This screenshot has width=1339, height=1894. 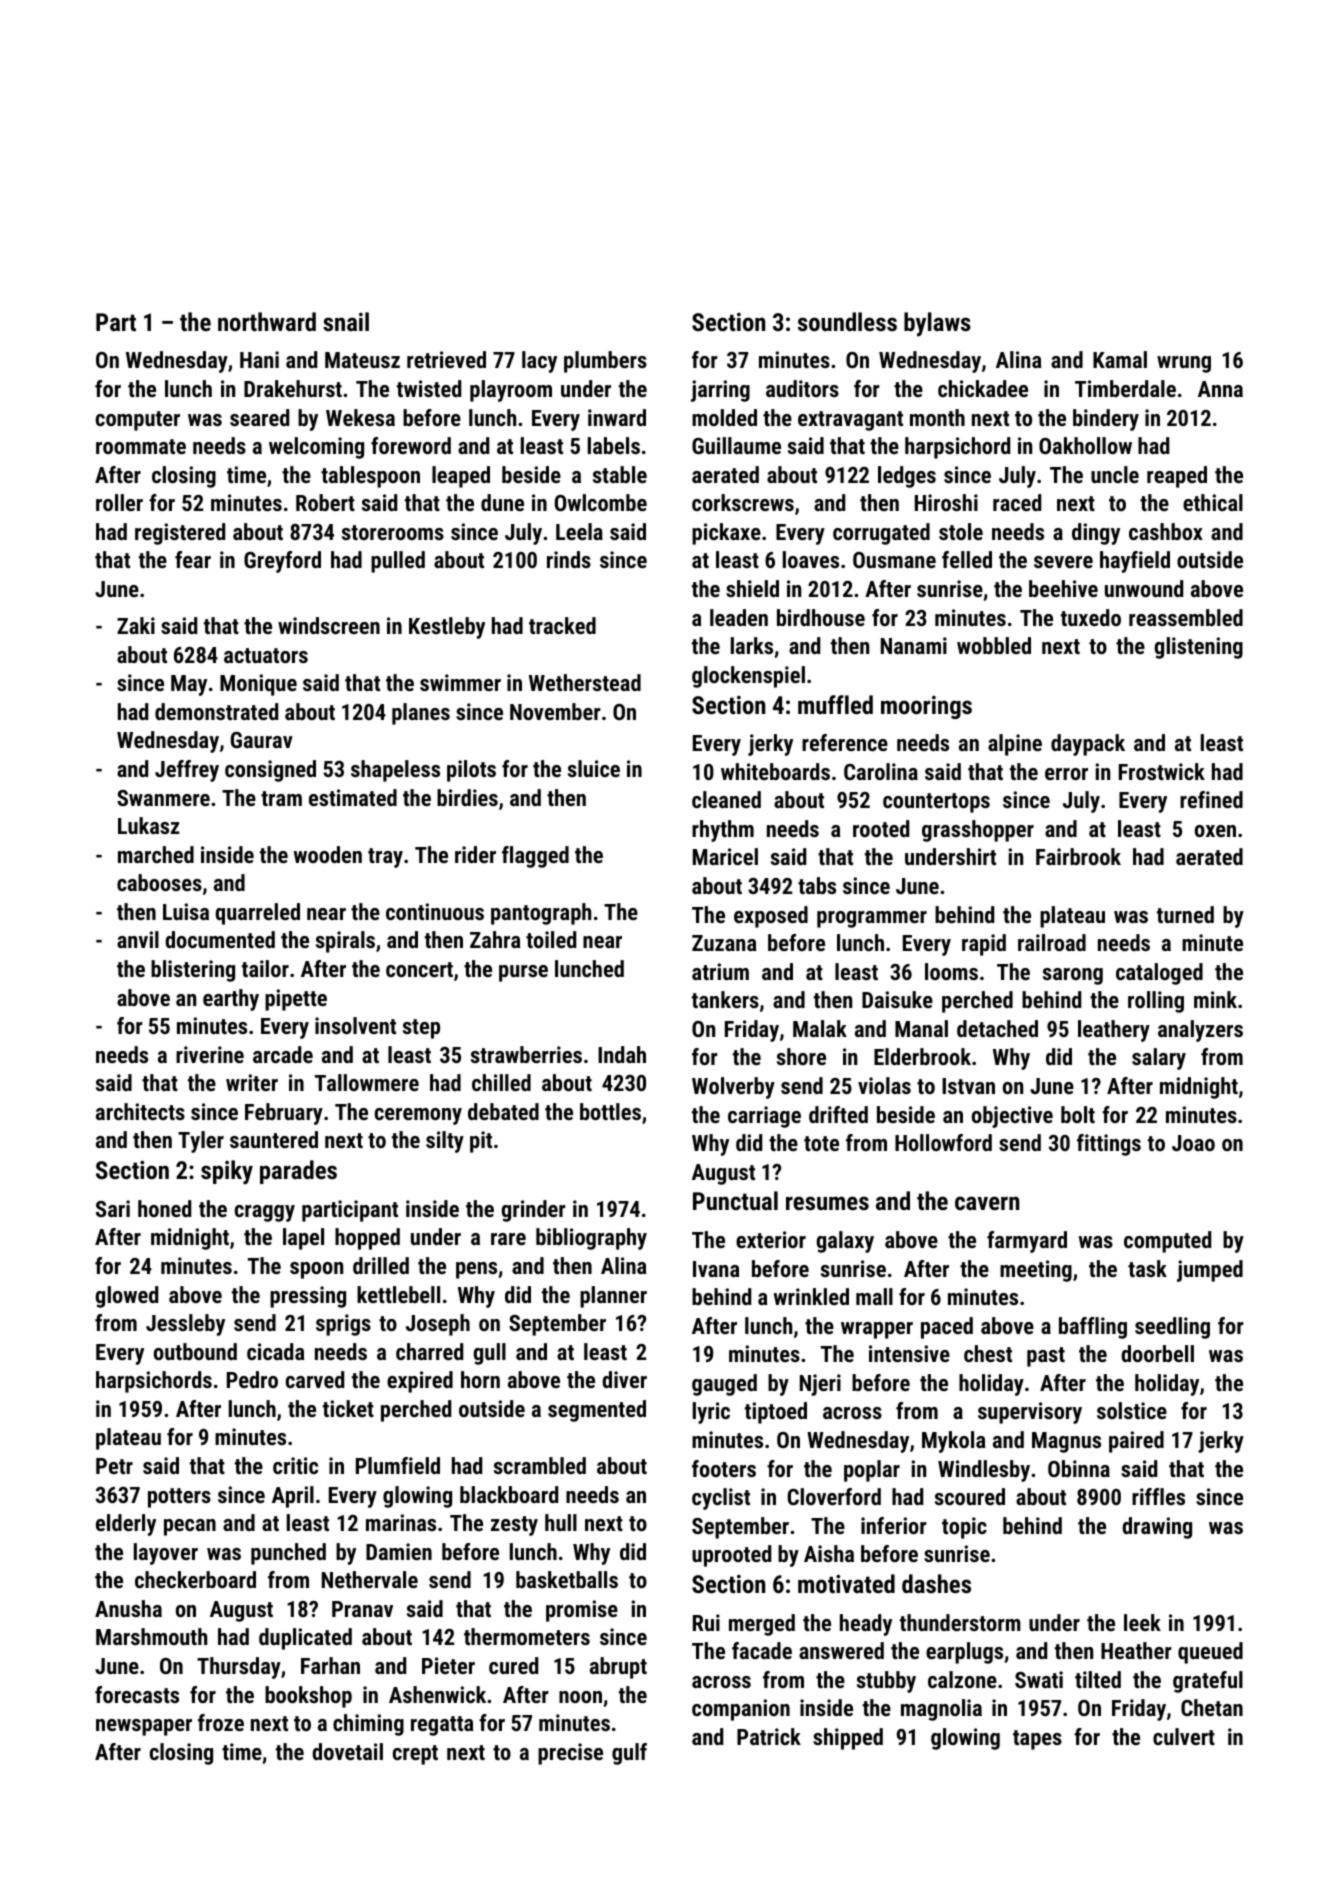 I want to click on Owlcombe, so click(x=601, y=502).
